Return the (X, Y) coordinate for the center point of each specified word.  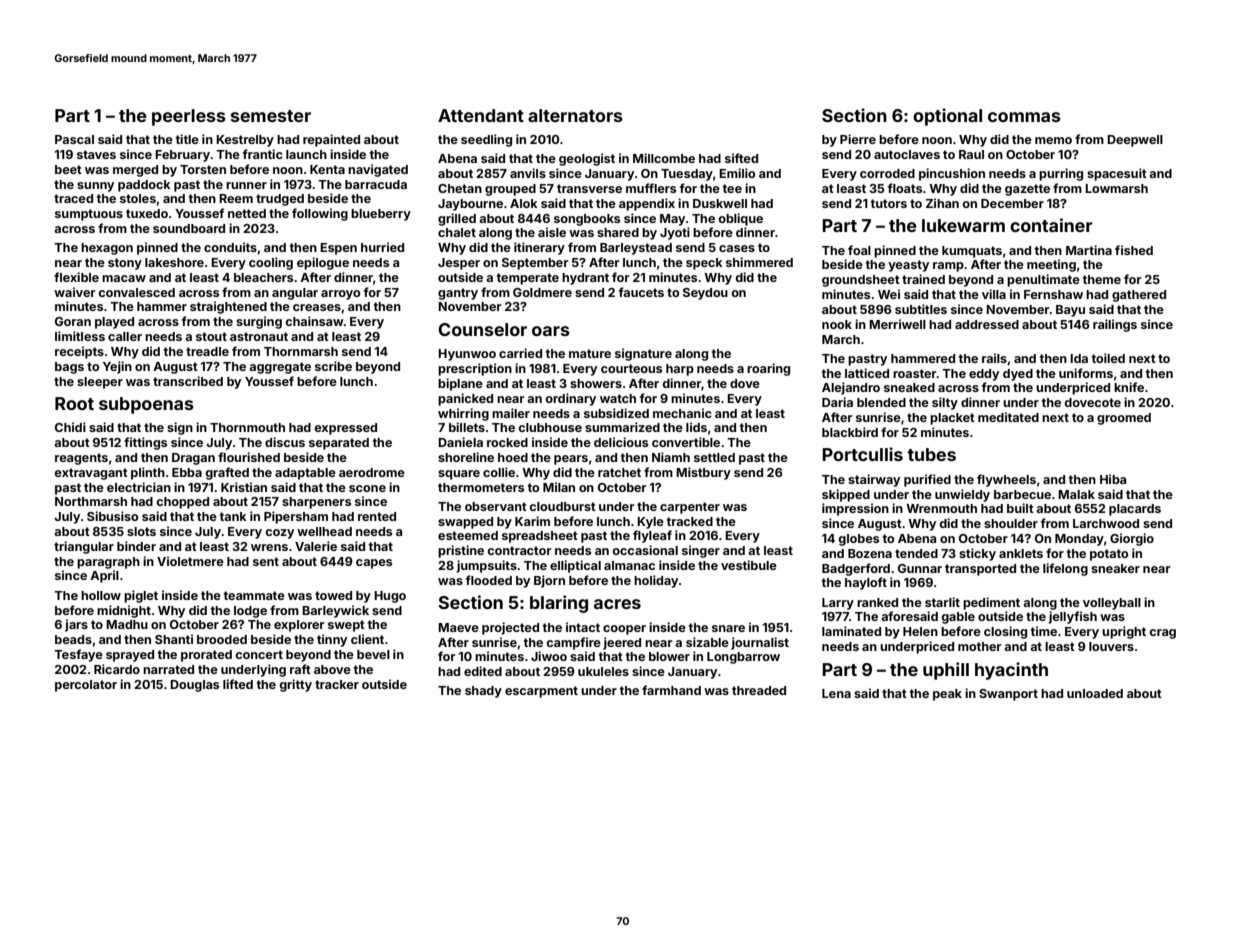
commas (1024, 117)
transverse (589, 188)
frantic (263, 154)
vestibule (749, 565)
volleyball (1112, 604)
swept (346, 626)
